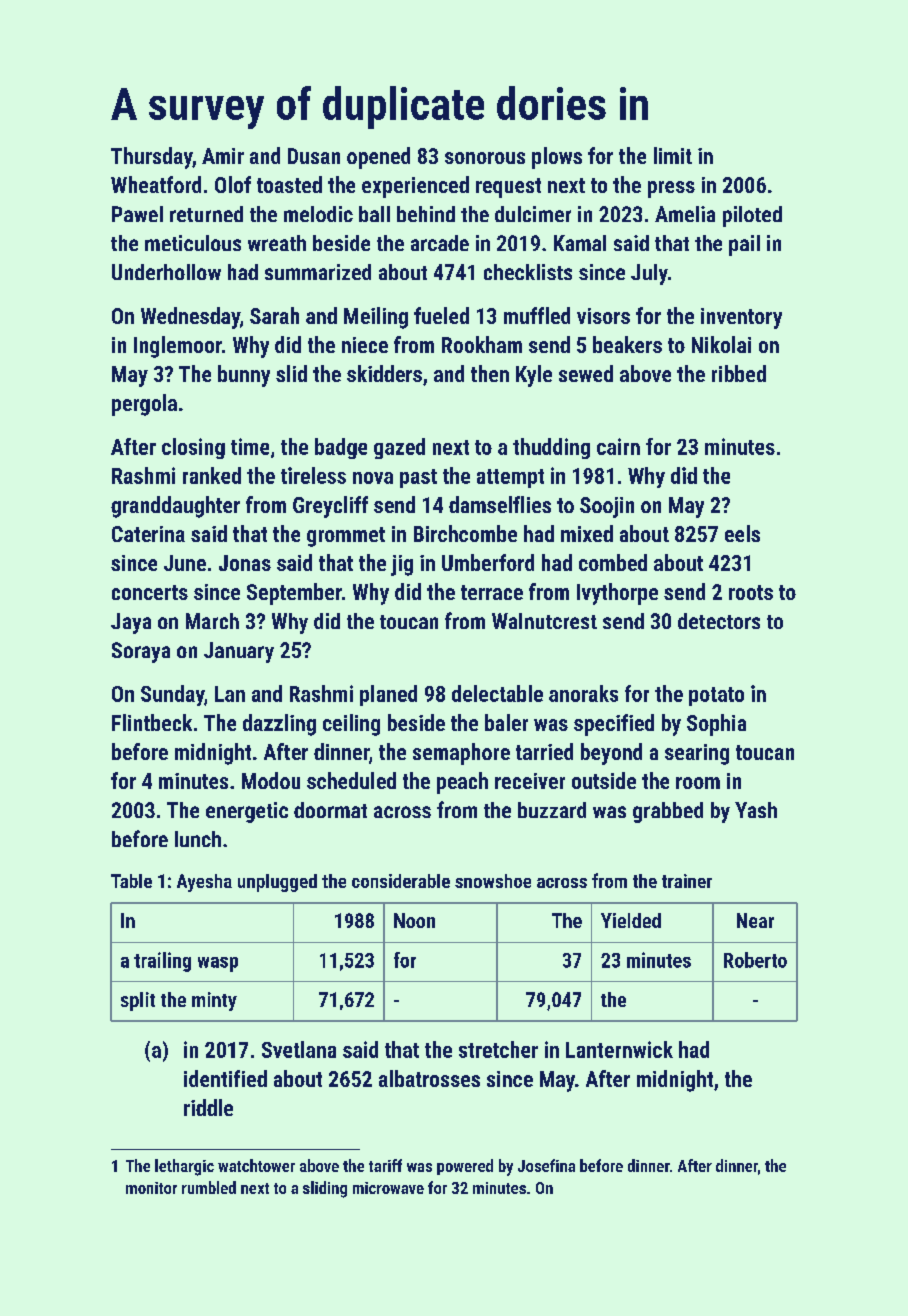 This page has width=908, height=1316. I want to click on experienced, so click(415, 187).
